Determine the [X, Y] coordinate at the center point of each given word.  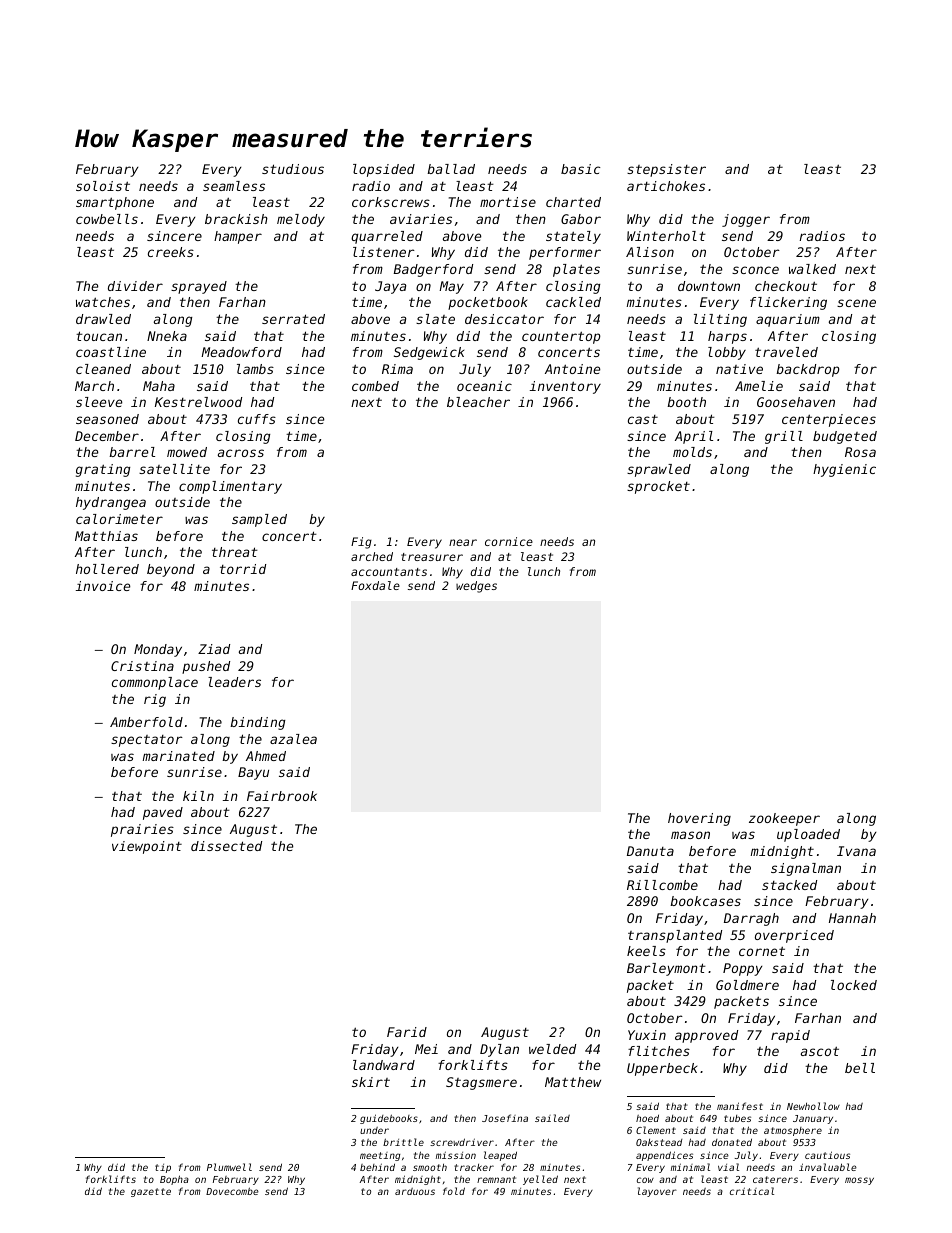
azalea [293, 739]
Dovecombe [232, 1191]
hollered [107, 569]
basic [580, 169]
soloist [103, 186]
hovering [699, 819]
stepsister [666, 170]
